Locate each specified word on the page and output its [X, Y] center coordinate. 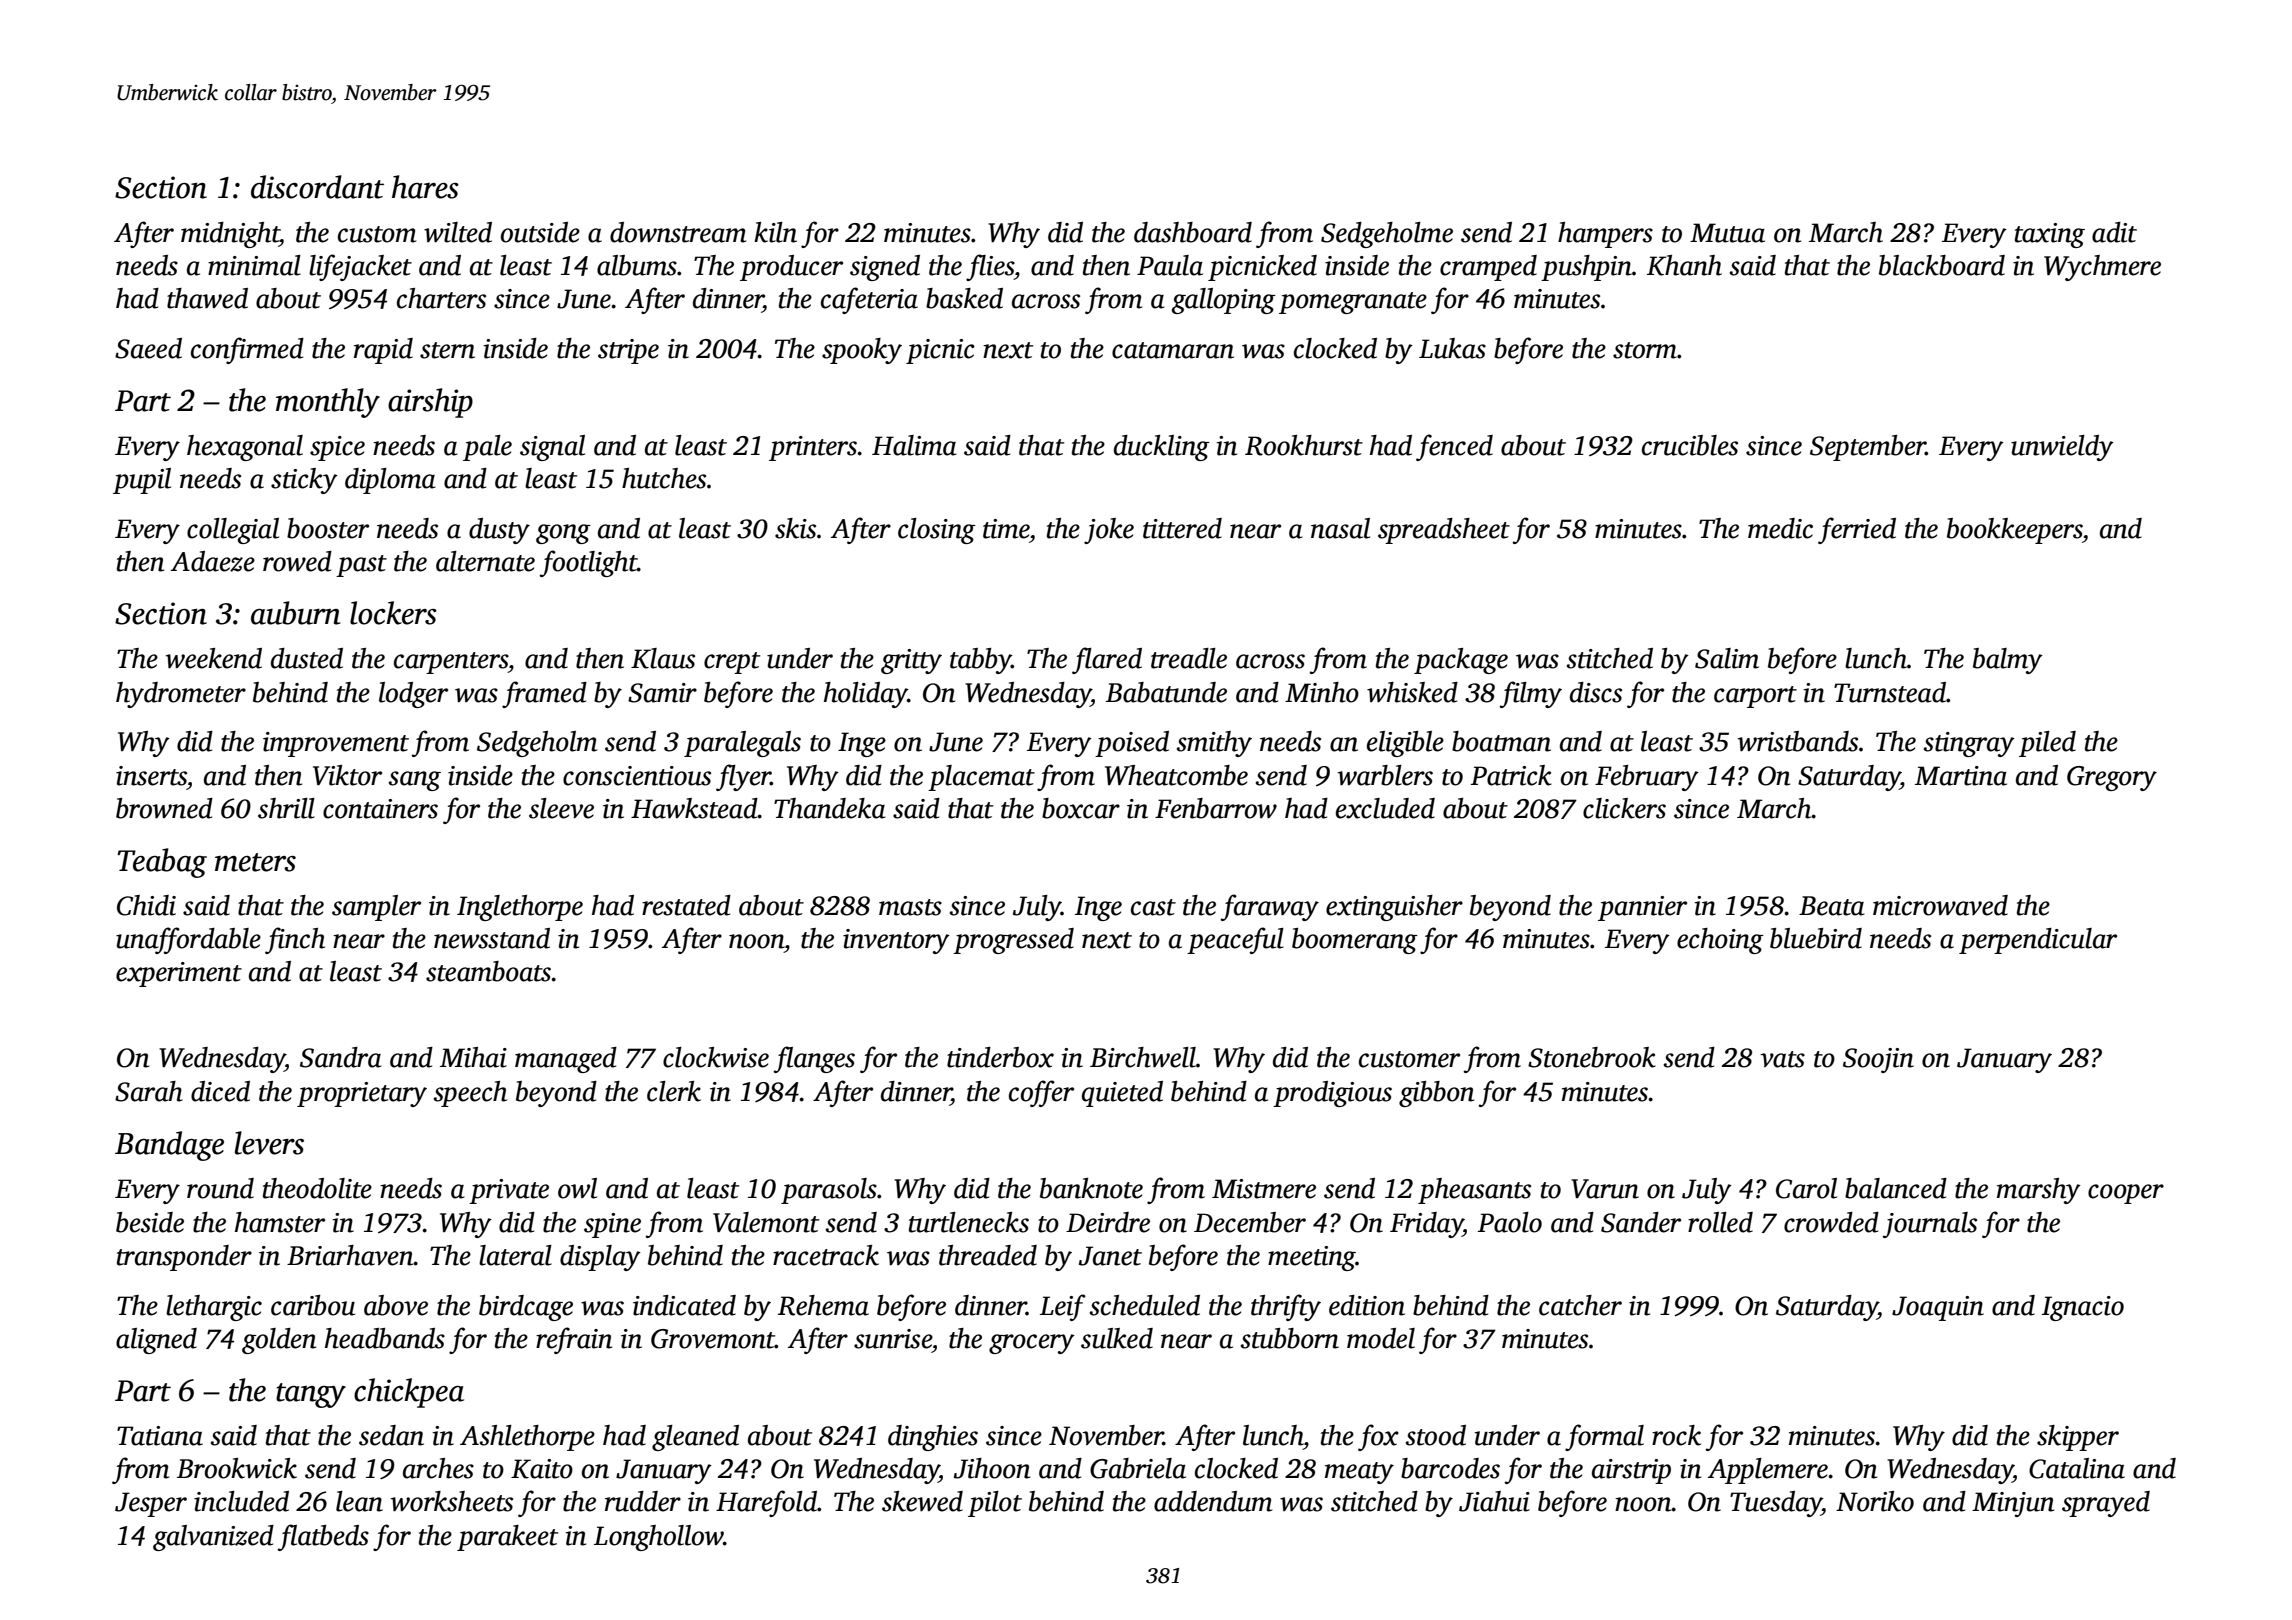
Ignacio [2083, 1308]
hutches [664, 478]
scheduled [1144, 1305]
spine [612, 1225]
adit [2114, 232]
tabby [981, 661]
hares [425, 187]
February [1647, 778]
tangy [311, 1395]
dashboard [1193, 232]
